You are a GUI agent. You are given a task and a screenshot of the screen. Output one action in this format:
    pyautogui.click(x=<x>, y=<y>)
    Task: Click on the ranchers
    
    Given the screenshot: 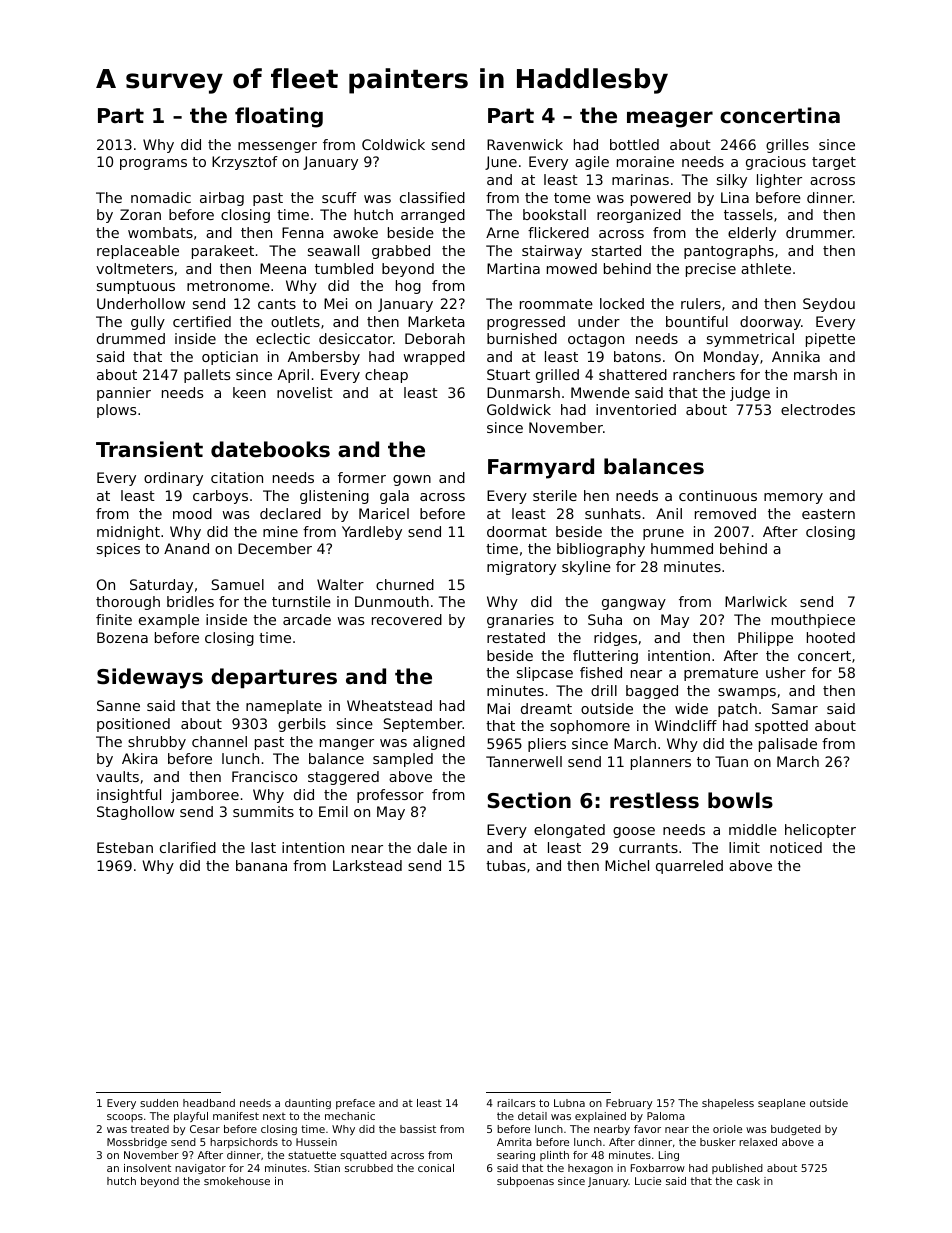 What is the action you would take?
    pyautogui.click(x=704, y=374)
